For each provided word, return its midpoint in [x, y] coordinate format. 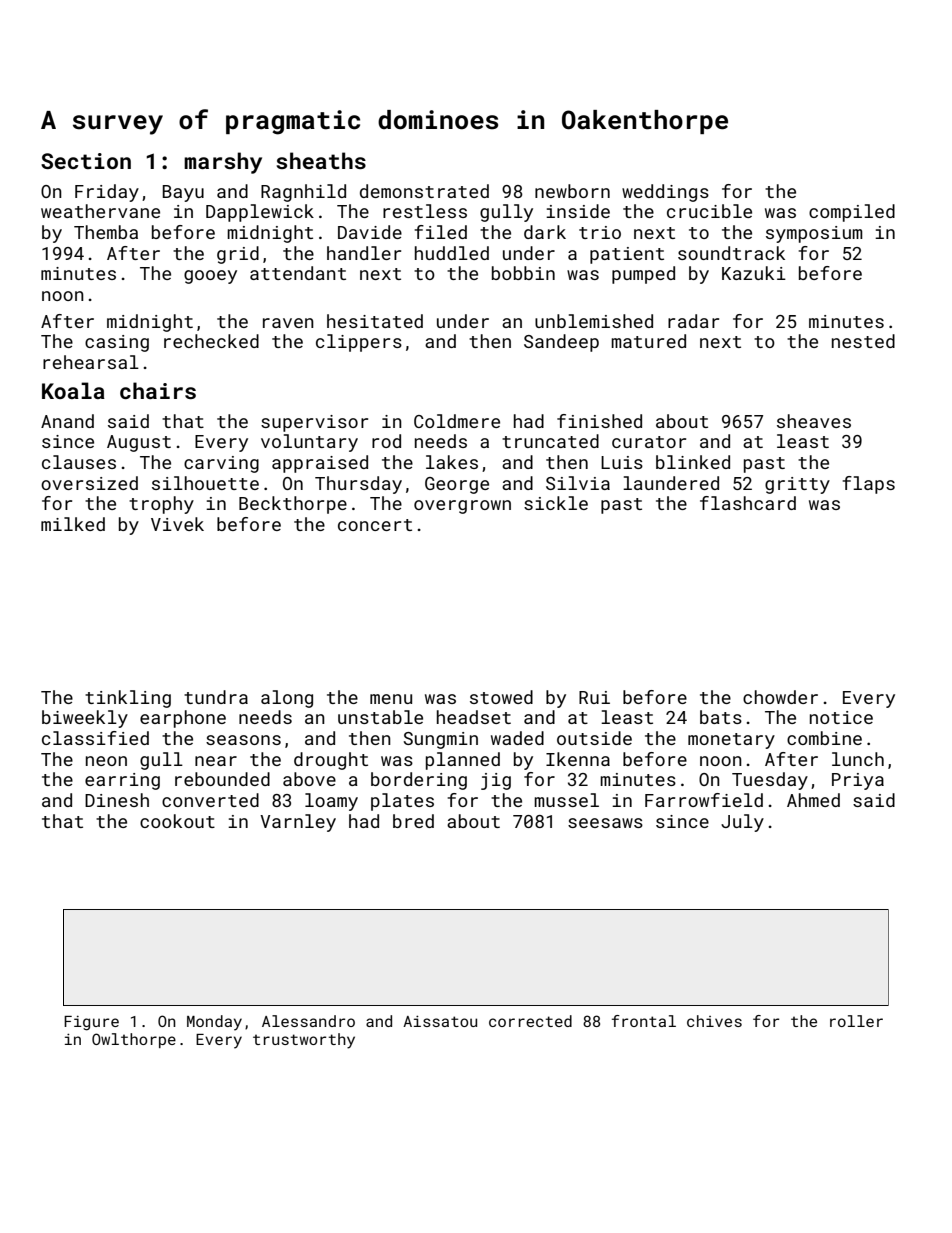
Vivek [177, 524]
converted [210, 800]
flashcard [748, 503]
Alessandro [308, 1021]
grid [238, 255]
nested [863, 341]
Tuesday [770, 781]
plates [402, 802]
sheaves [814, 421]
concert [375, 525]
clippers [359, 343]
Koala [73, 390]
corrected [530, 1021]
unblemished [594, 321]
